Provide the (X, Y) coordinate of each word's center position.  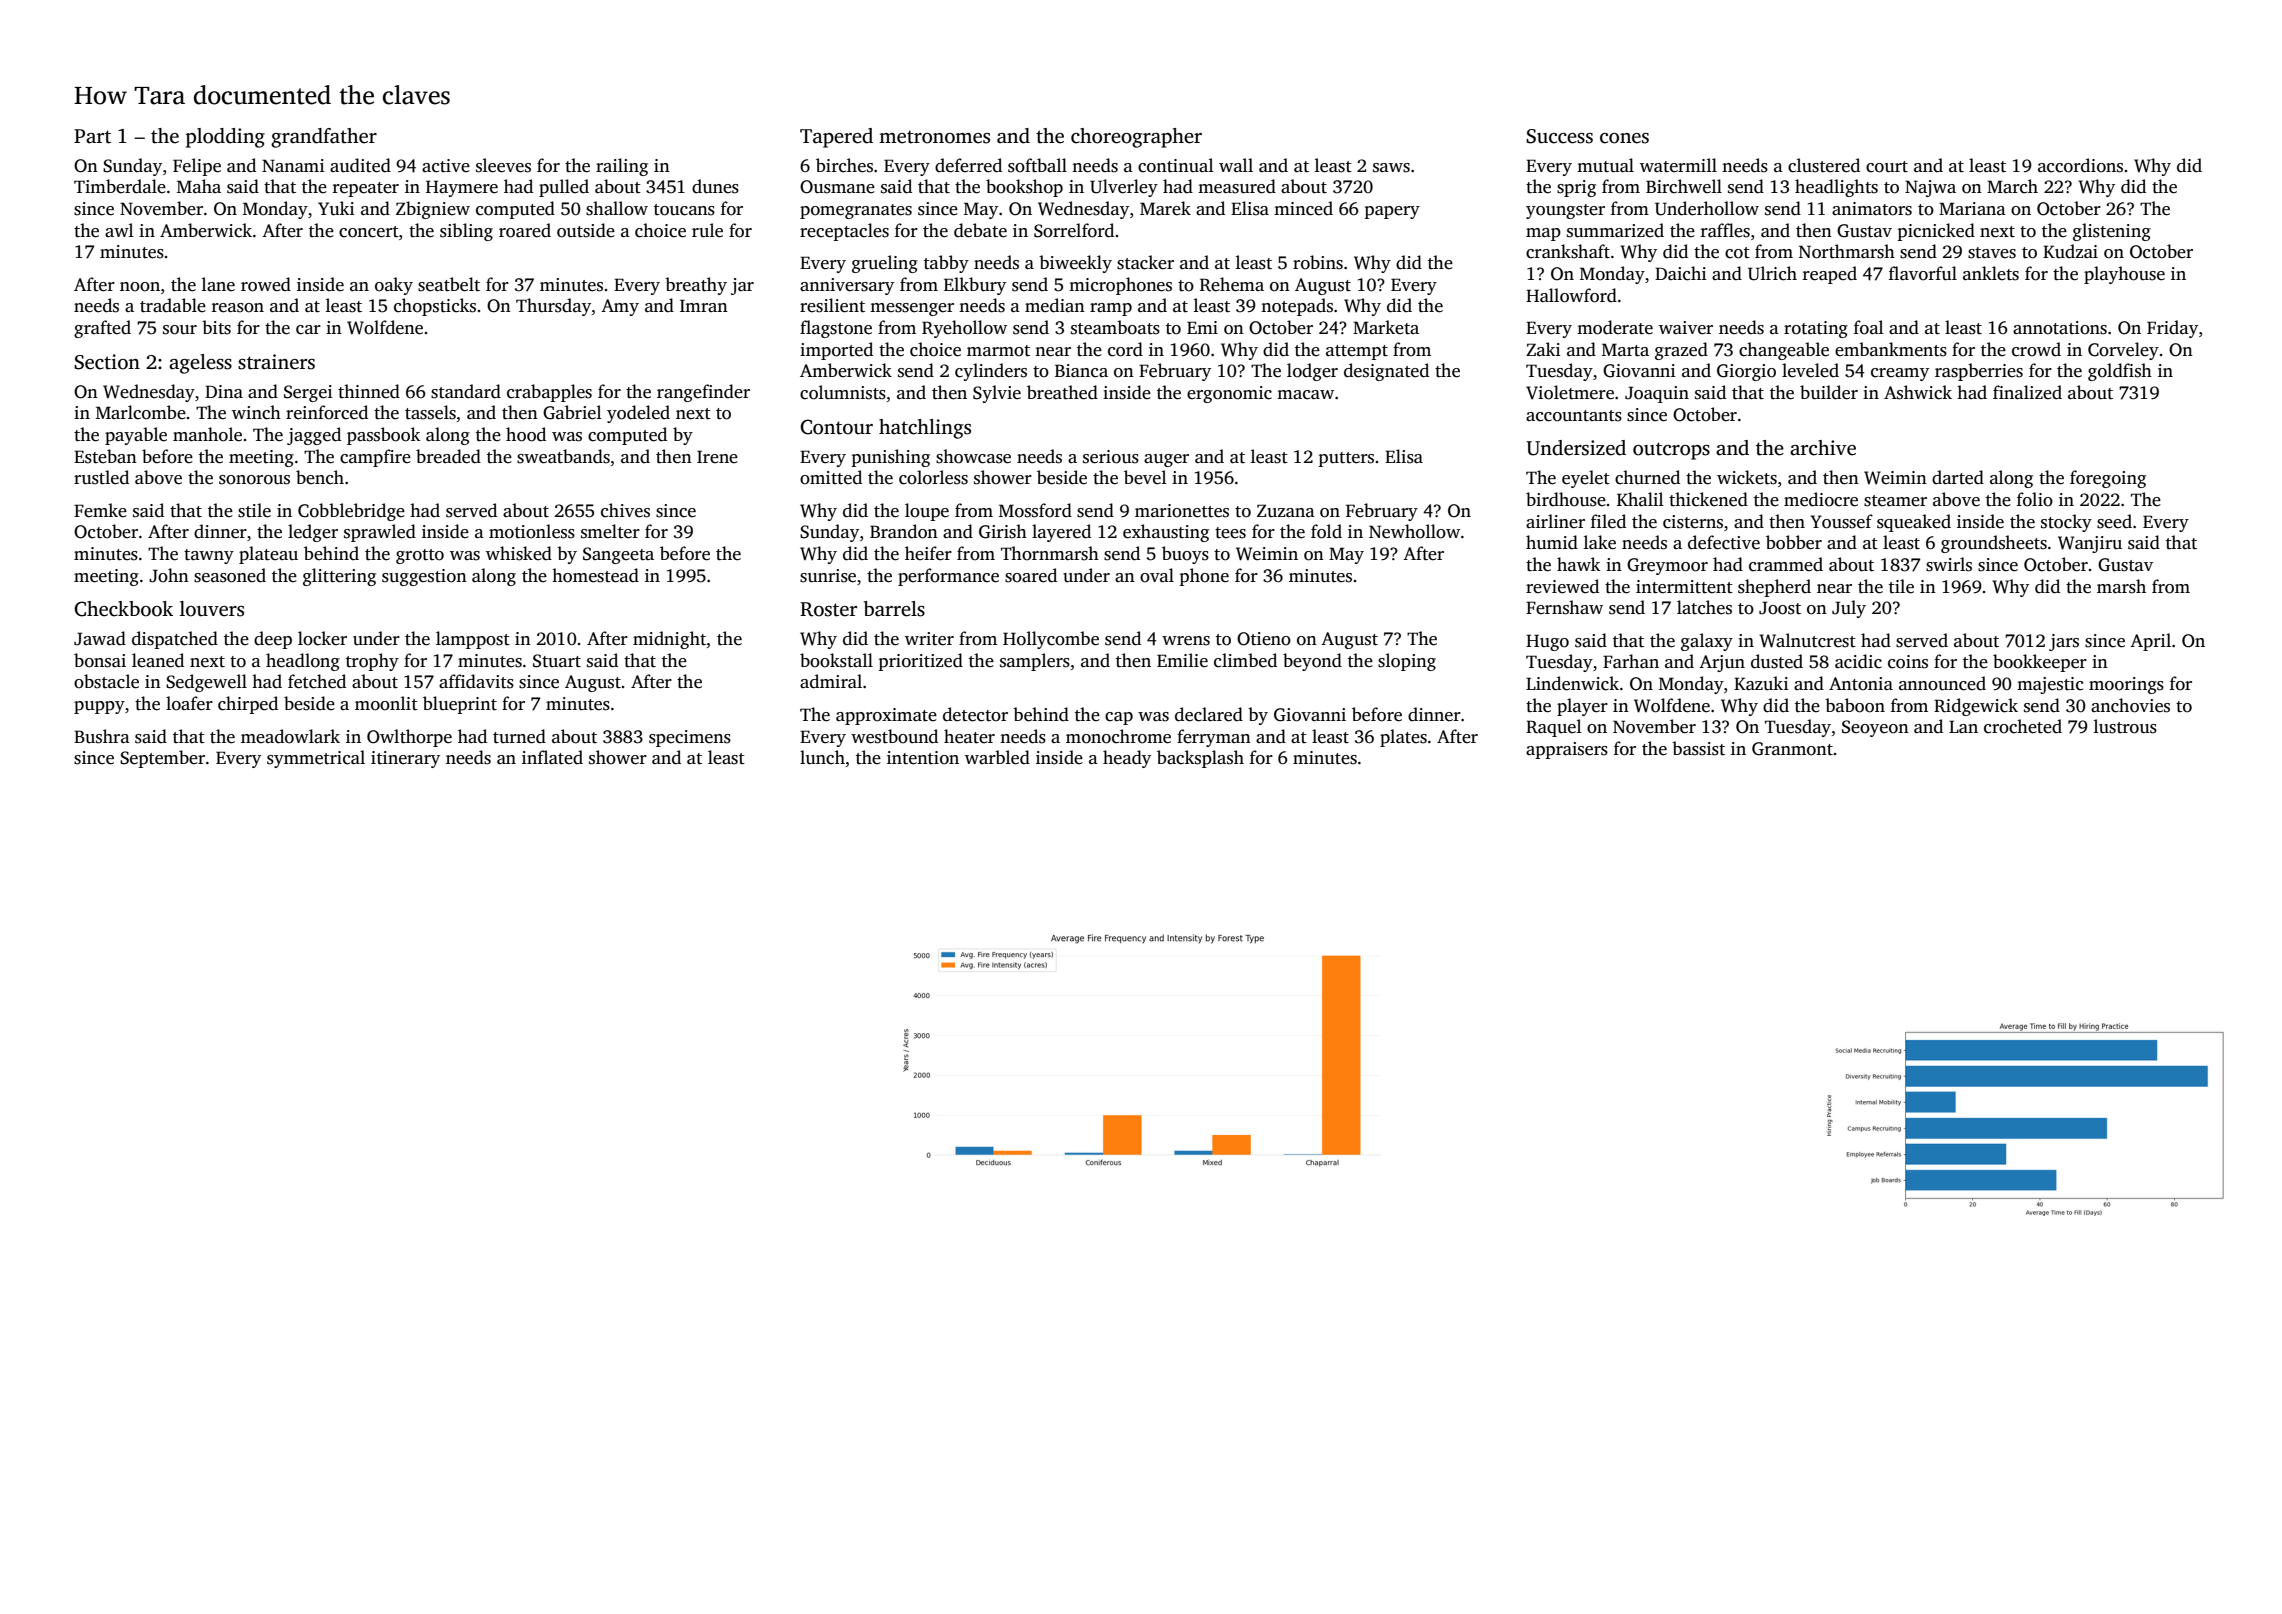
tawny (209, 556)
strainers (276, 362)
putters (1346, 459)
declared (1209, 714)
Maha (199, 186)
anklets (1991, 273)
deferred (968, 165)
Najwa (1930, 188)
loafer (189, 703)
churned (1647, 477)
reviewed (1562, 586)
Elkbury (975, 286)
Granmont (1792, 749)
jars (2064, 642)
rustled (101, 477)
